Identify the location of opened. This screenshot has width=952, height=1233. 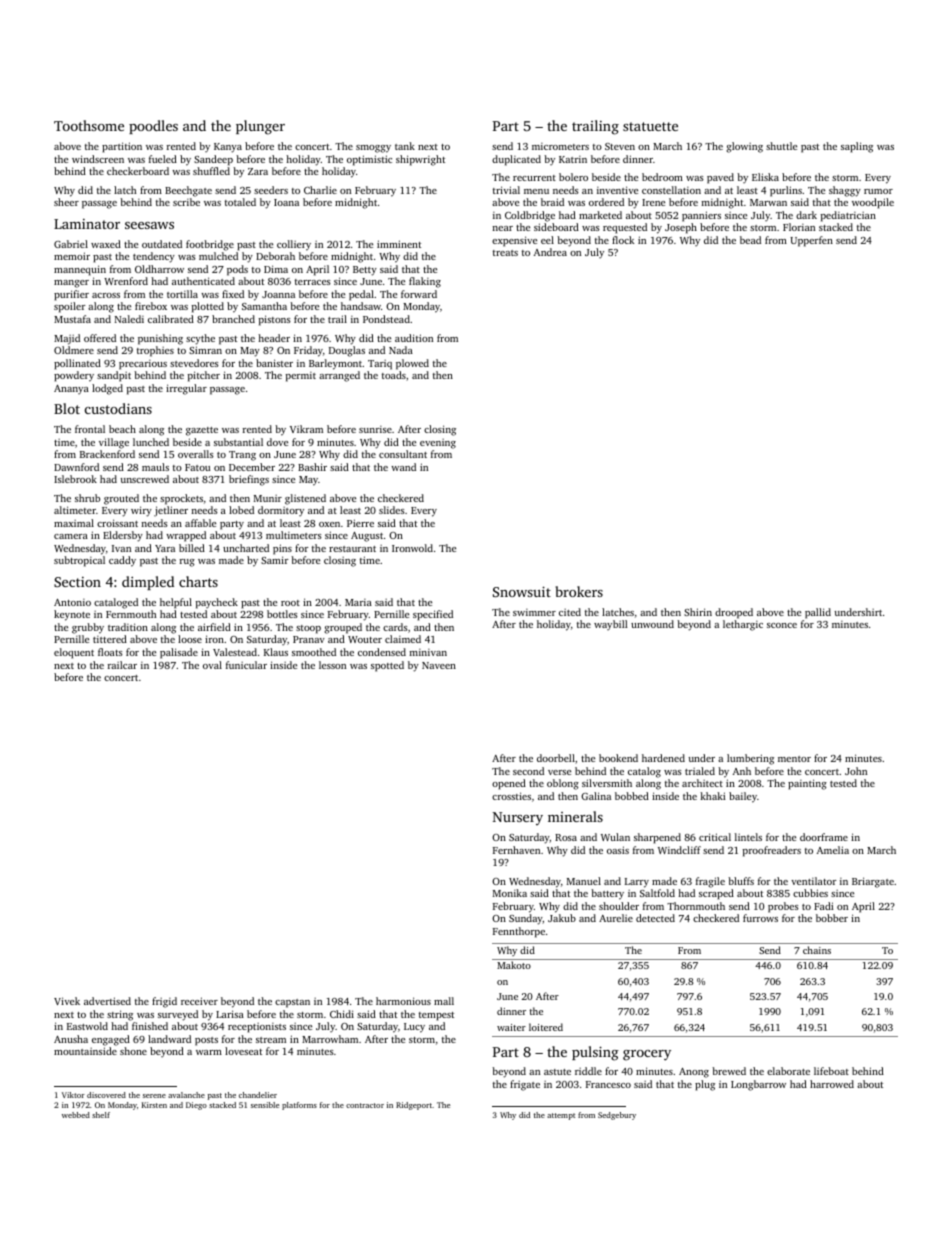
(509, 784).
